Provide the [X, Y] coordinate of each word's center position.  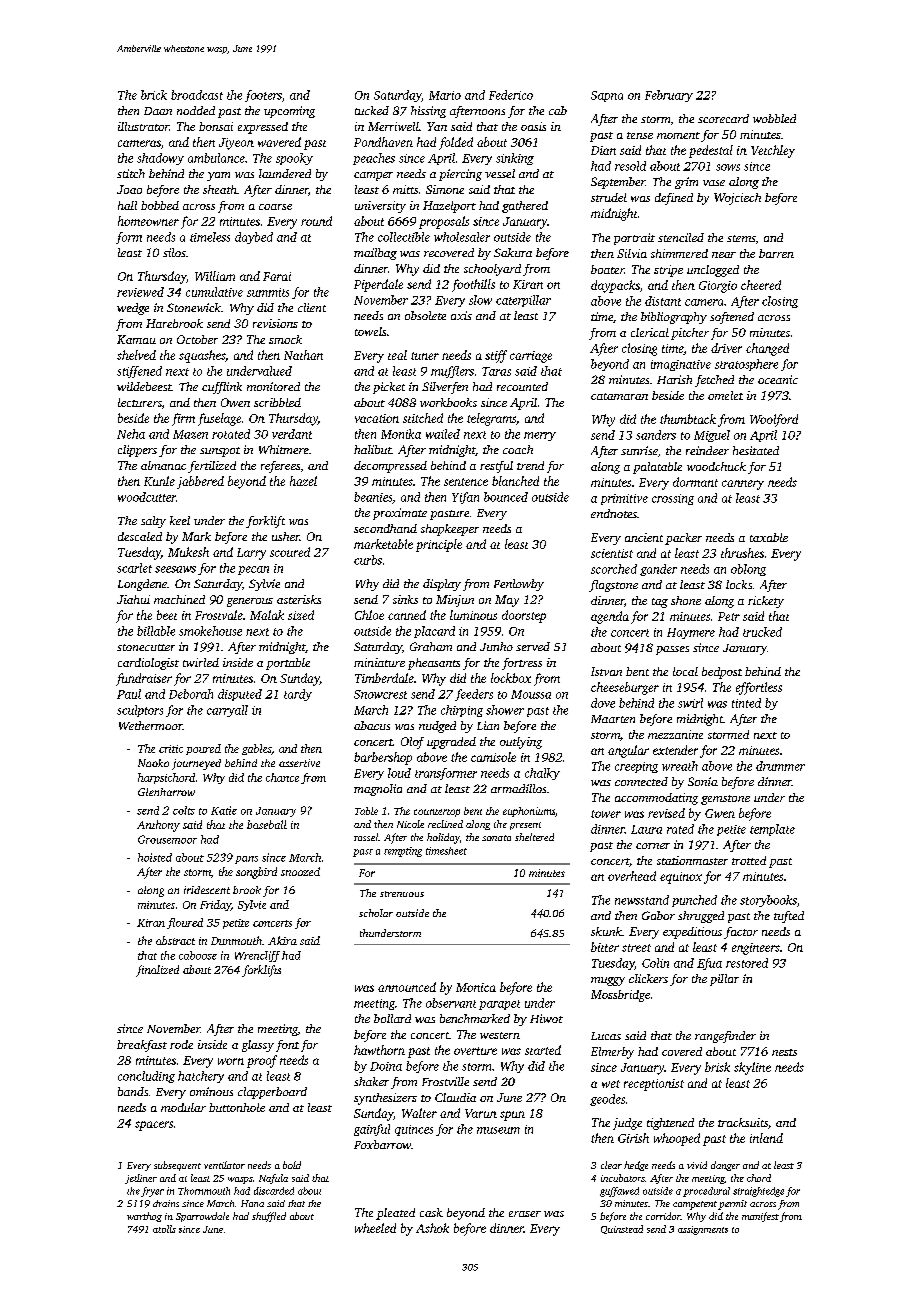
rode [181, 1044]
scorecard [723, 118]
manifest [760, 1217]
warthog [144, 1217]
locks [739, 584]
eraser [525, 1214]
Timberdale [384, 678]
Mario [445, 95]
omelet [725, 395]
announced [407, 987]
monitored [273, 386]
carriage [531, 357]
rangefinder [725, 1037]
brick [154, 95]
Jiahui [133, 599]
